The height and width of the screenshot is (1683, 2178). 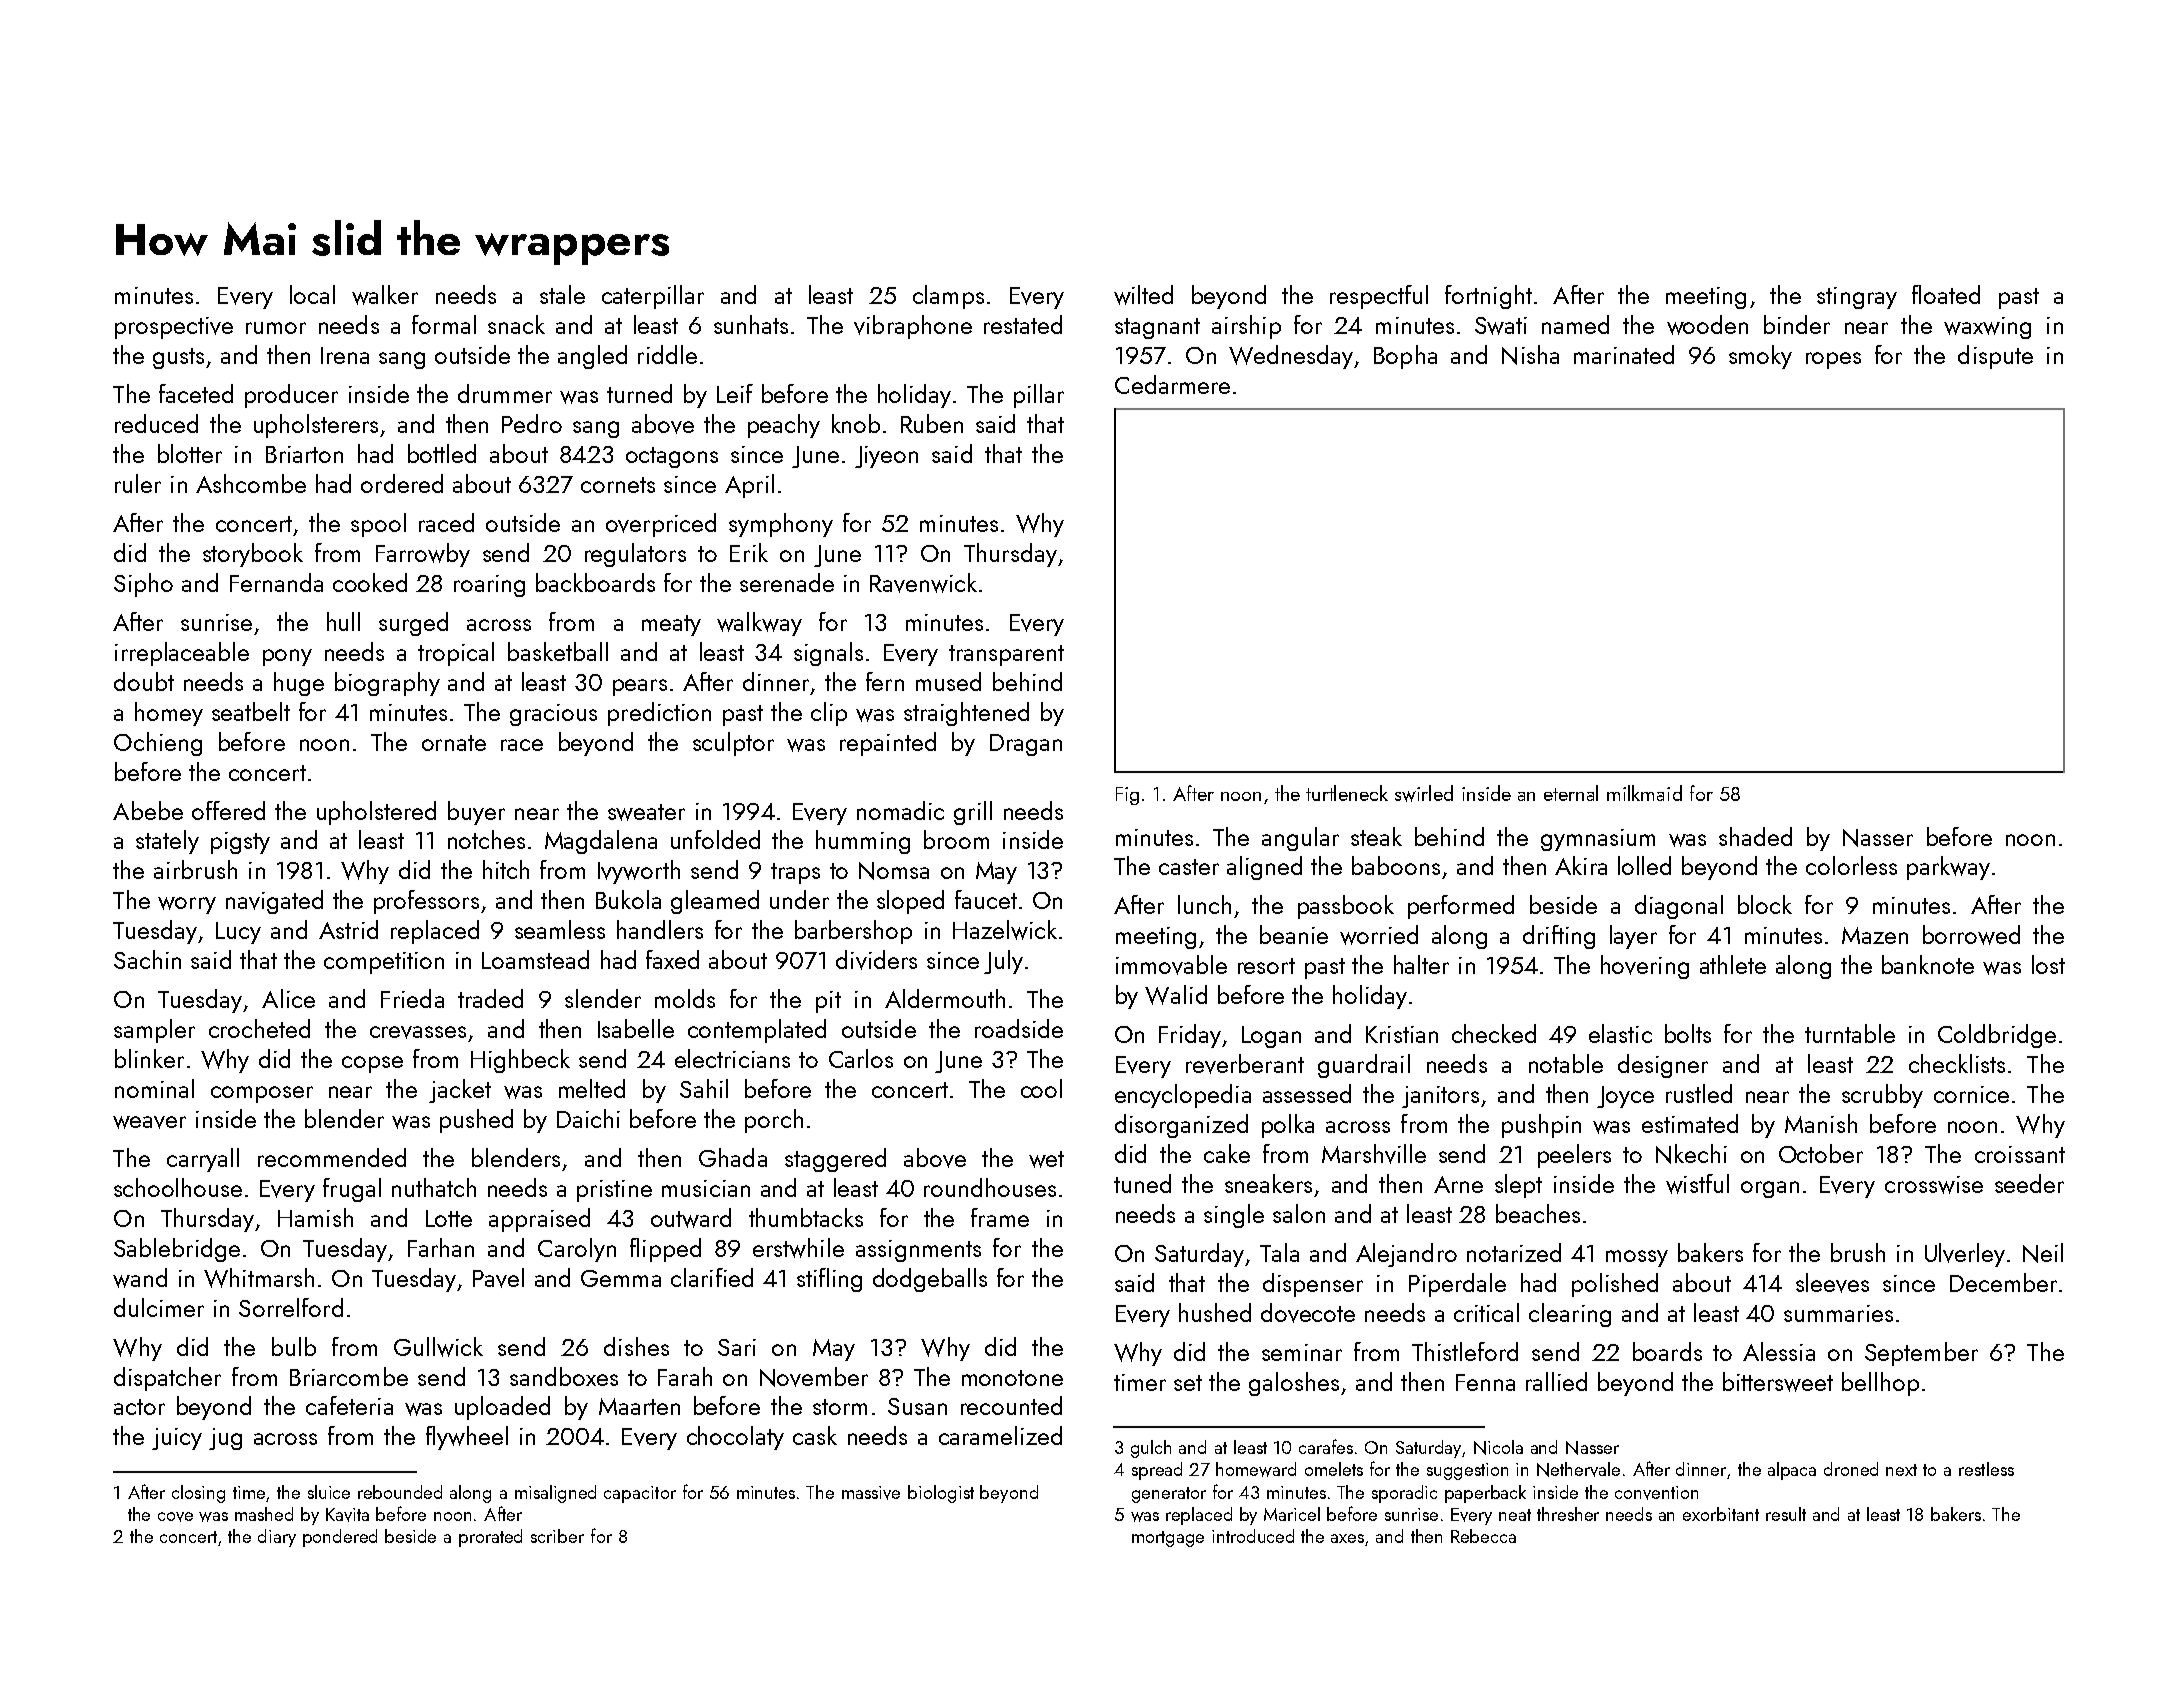 I want to click on fortnight, so click(x=1488, y=297).
